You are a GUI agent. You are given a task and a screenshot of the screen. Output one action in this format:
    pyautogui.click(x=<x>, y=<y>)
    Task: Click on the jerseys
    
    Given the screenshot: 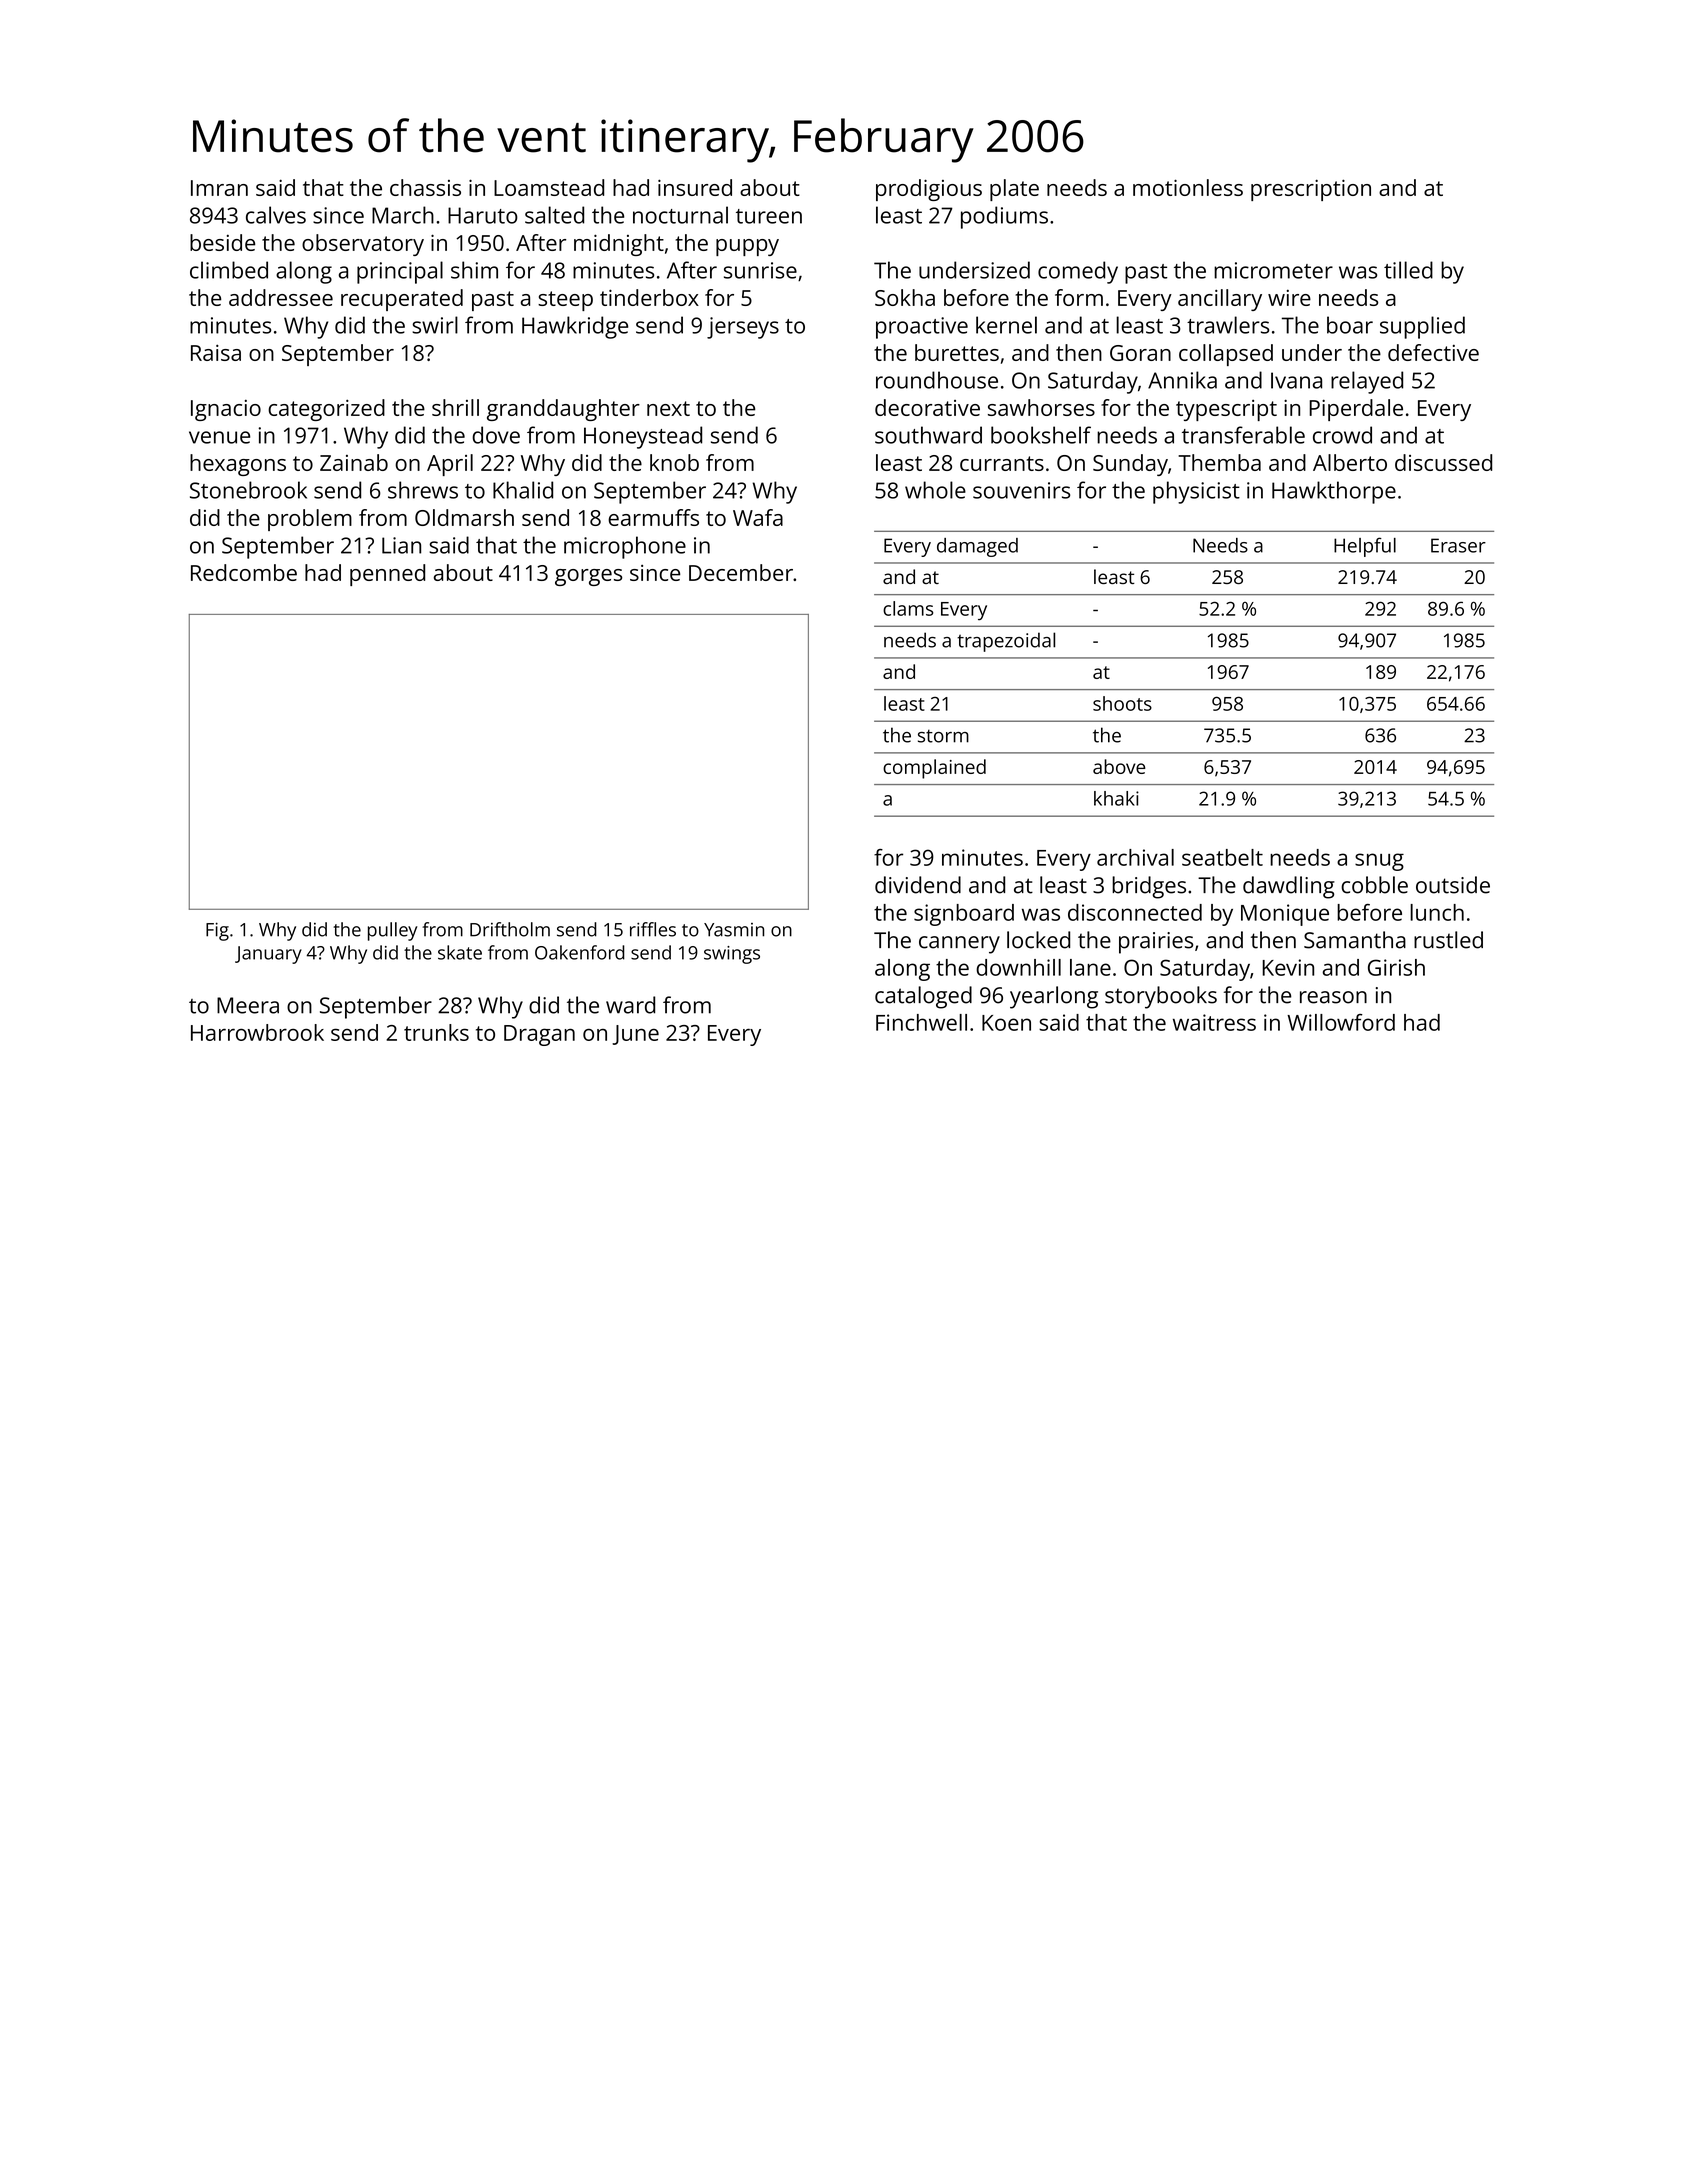 What is the action you would take?
    pyautogui.click(x=743, y=328)
